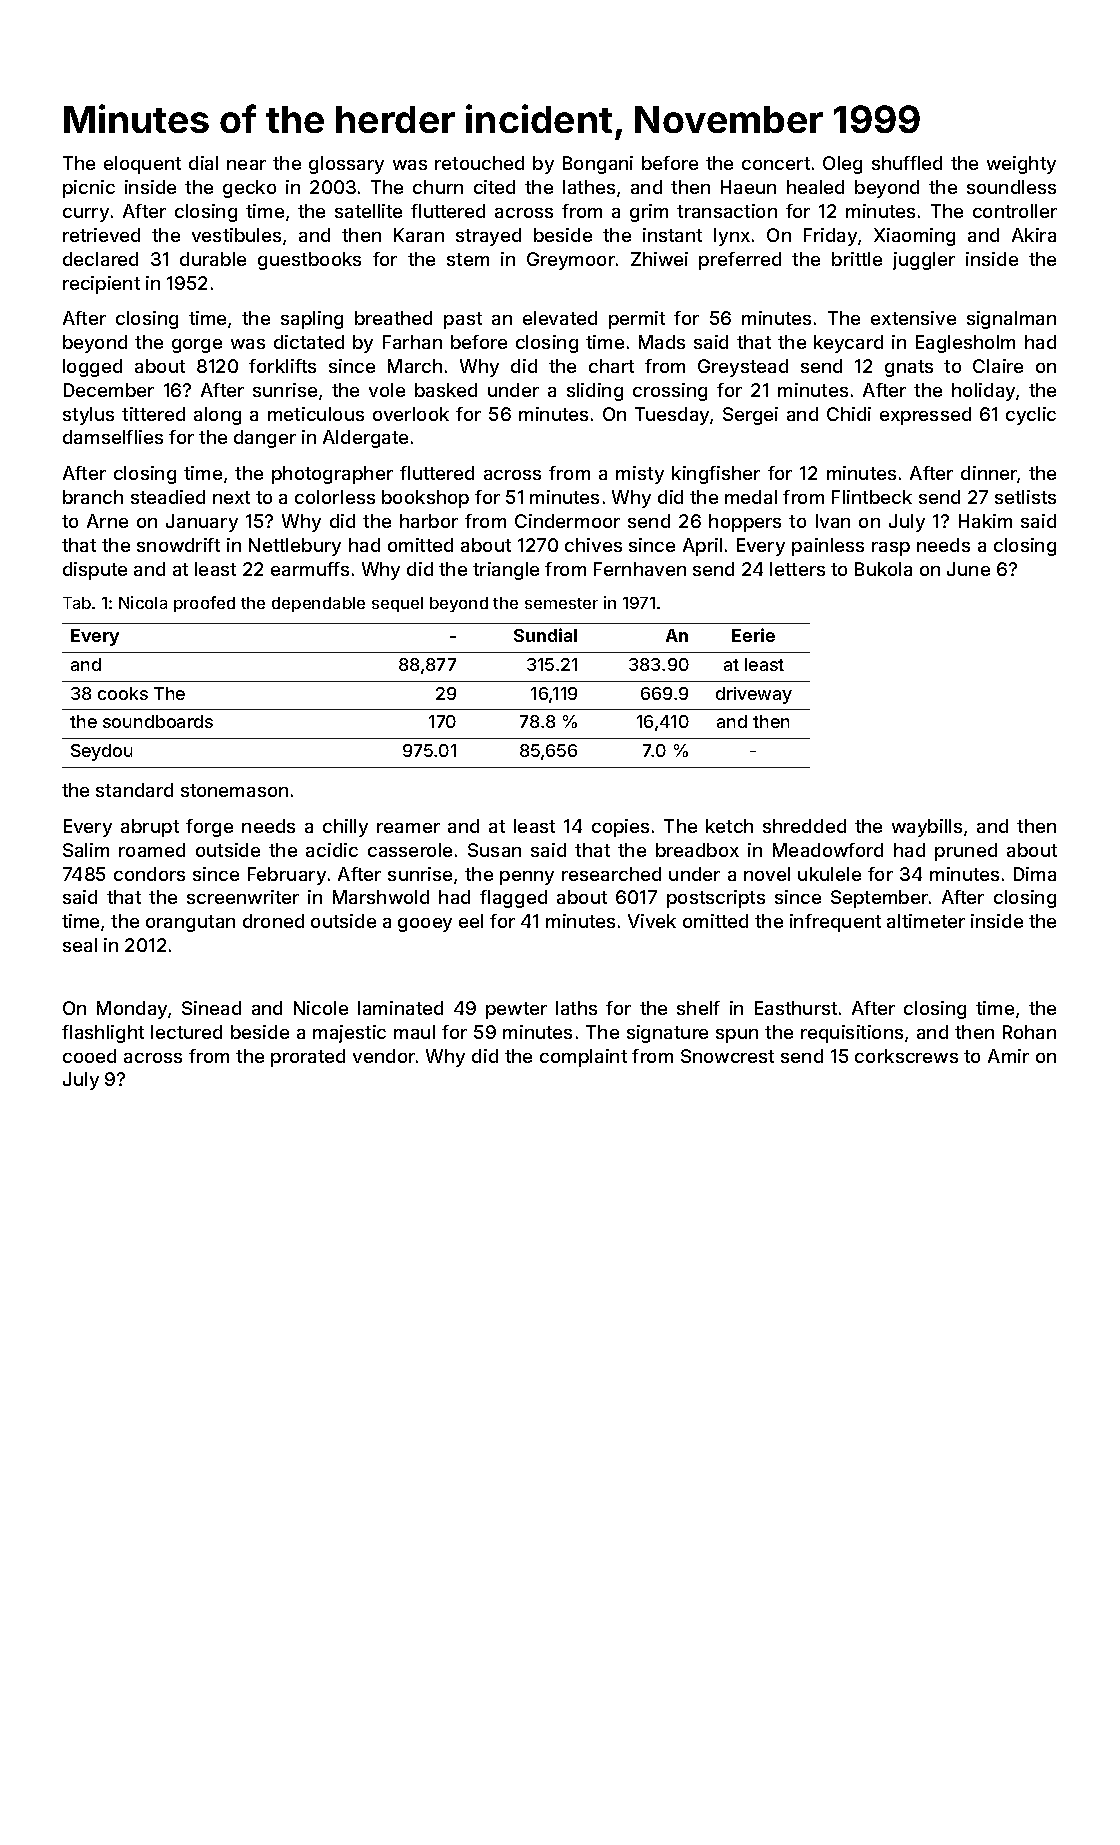  Describe the element at coordinates (309, 342) in the screenshot. I see `dictated` at that location.
